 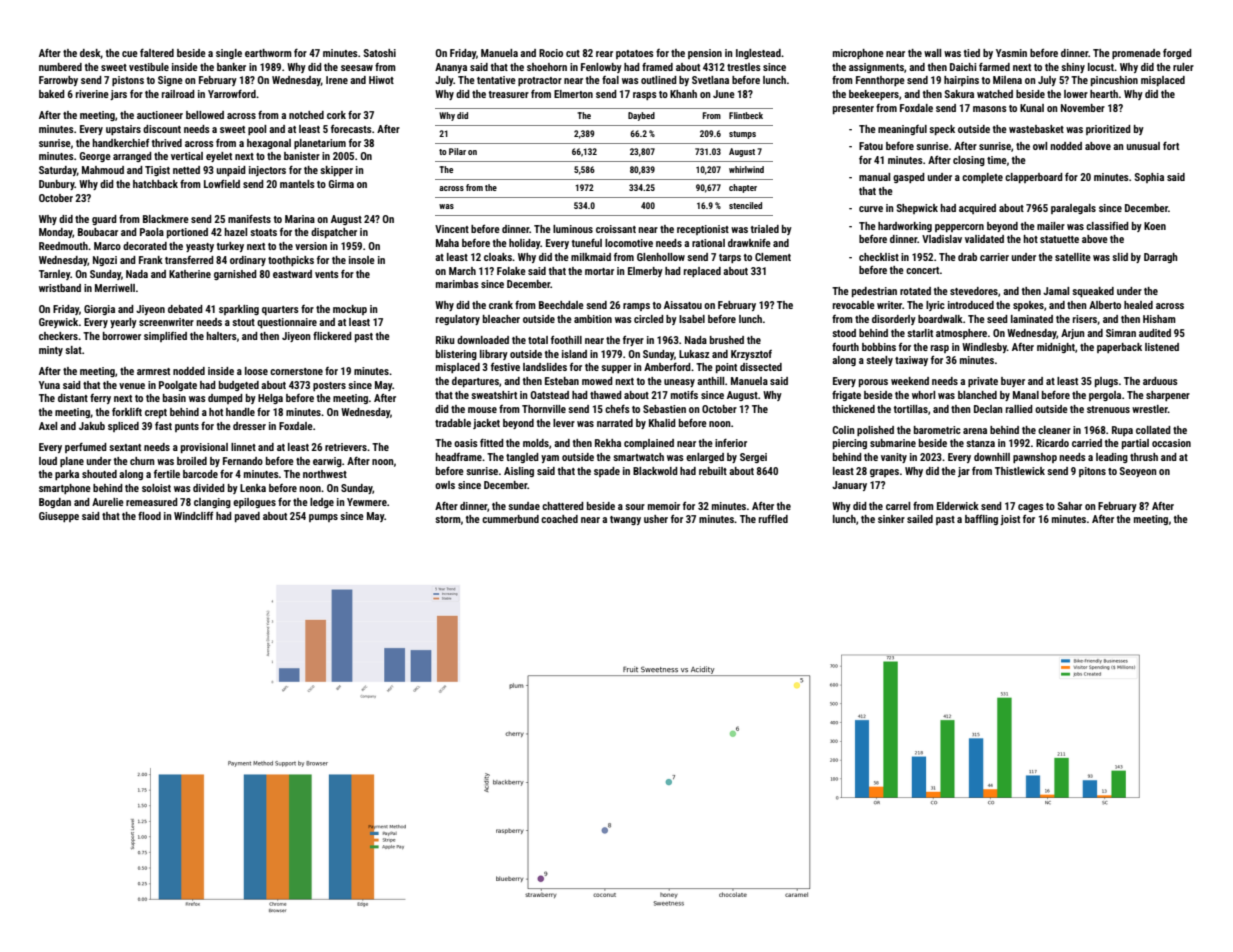 I want to click on chapter, so click(x=743, y=188).
